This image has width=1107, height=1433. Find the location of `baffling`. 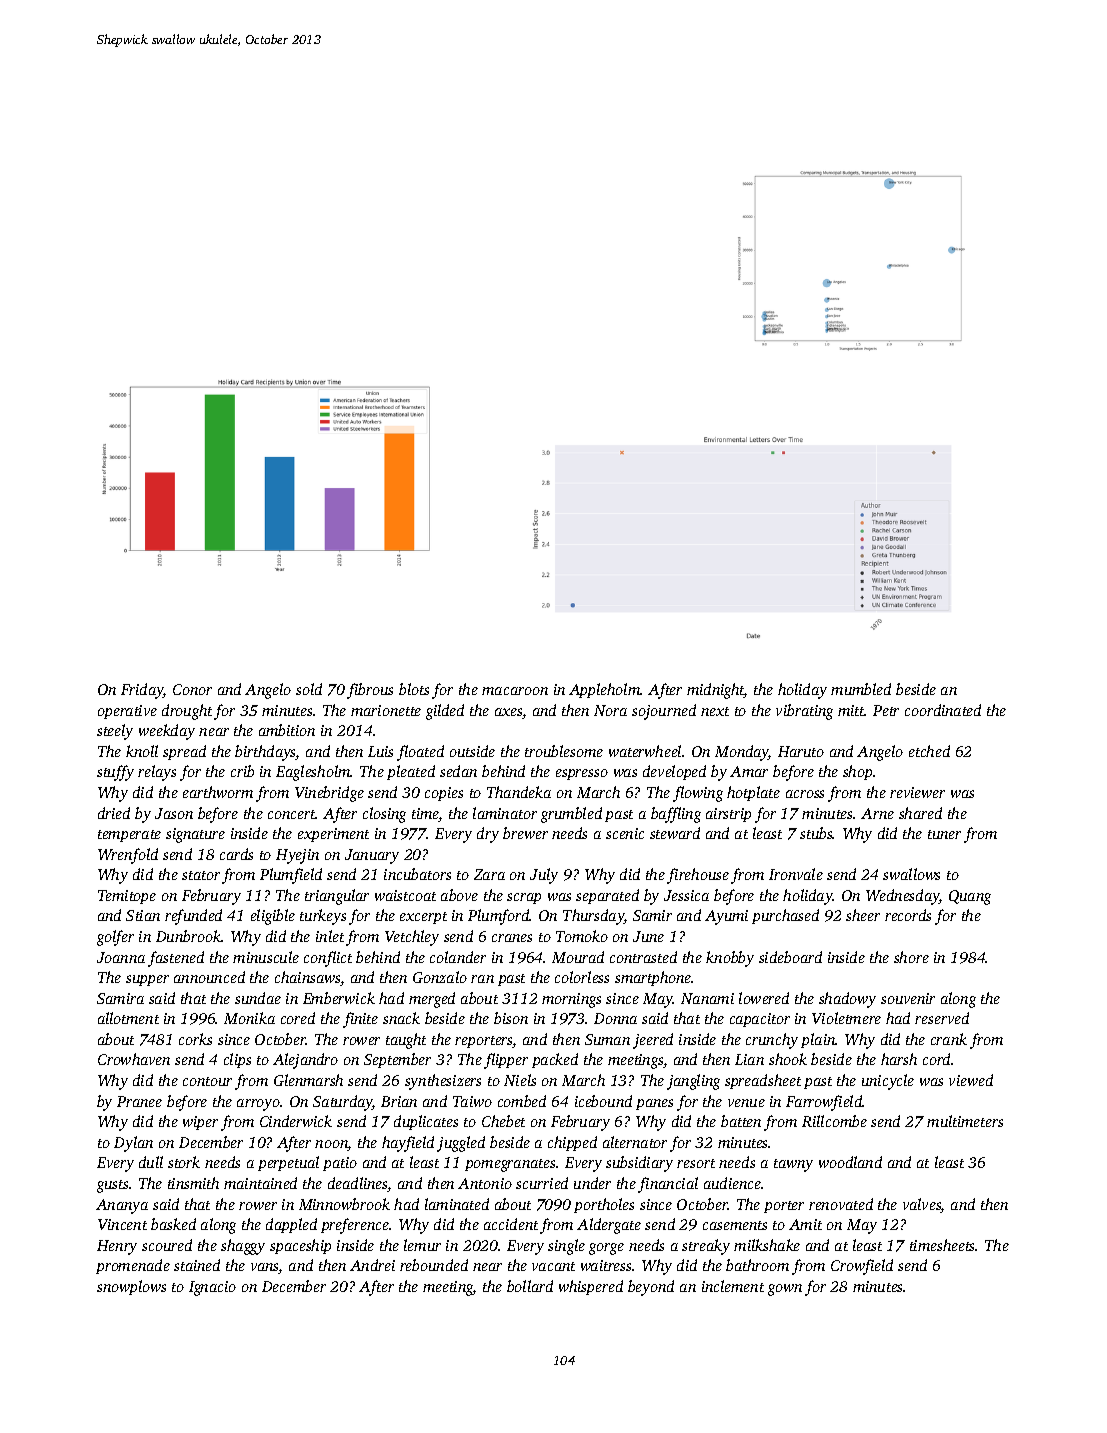

baffling is located at coordinates (676, 815).
